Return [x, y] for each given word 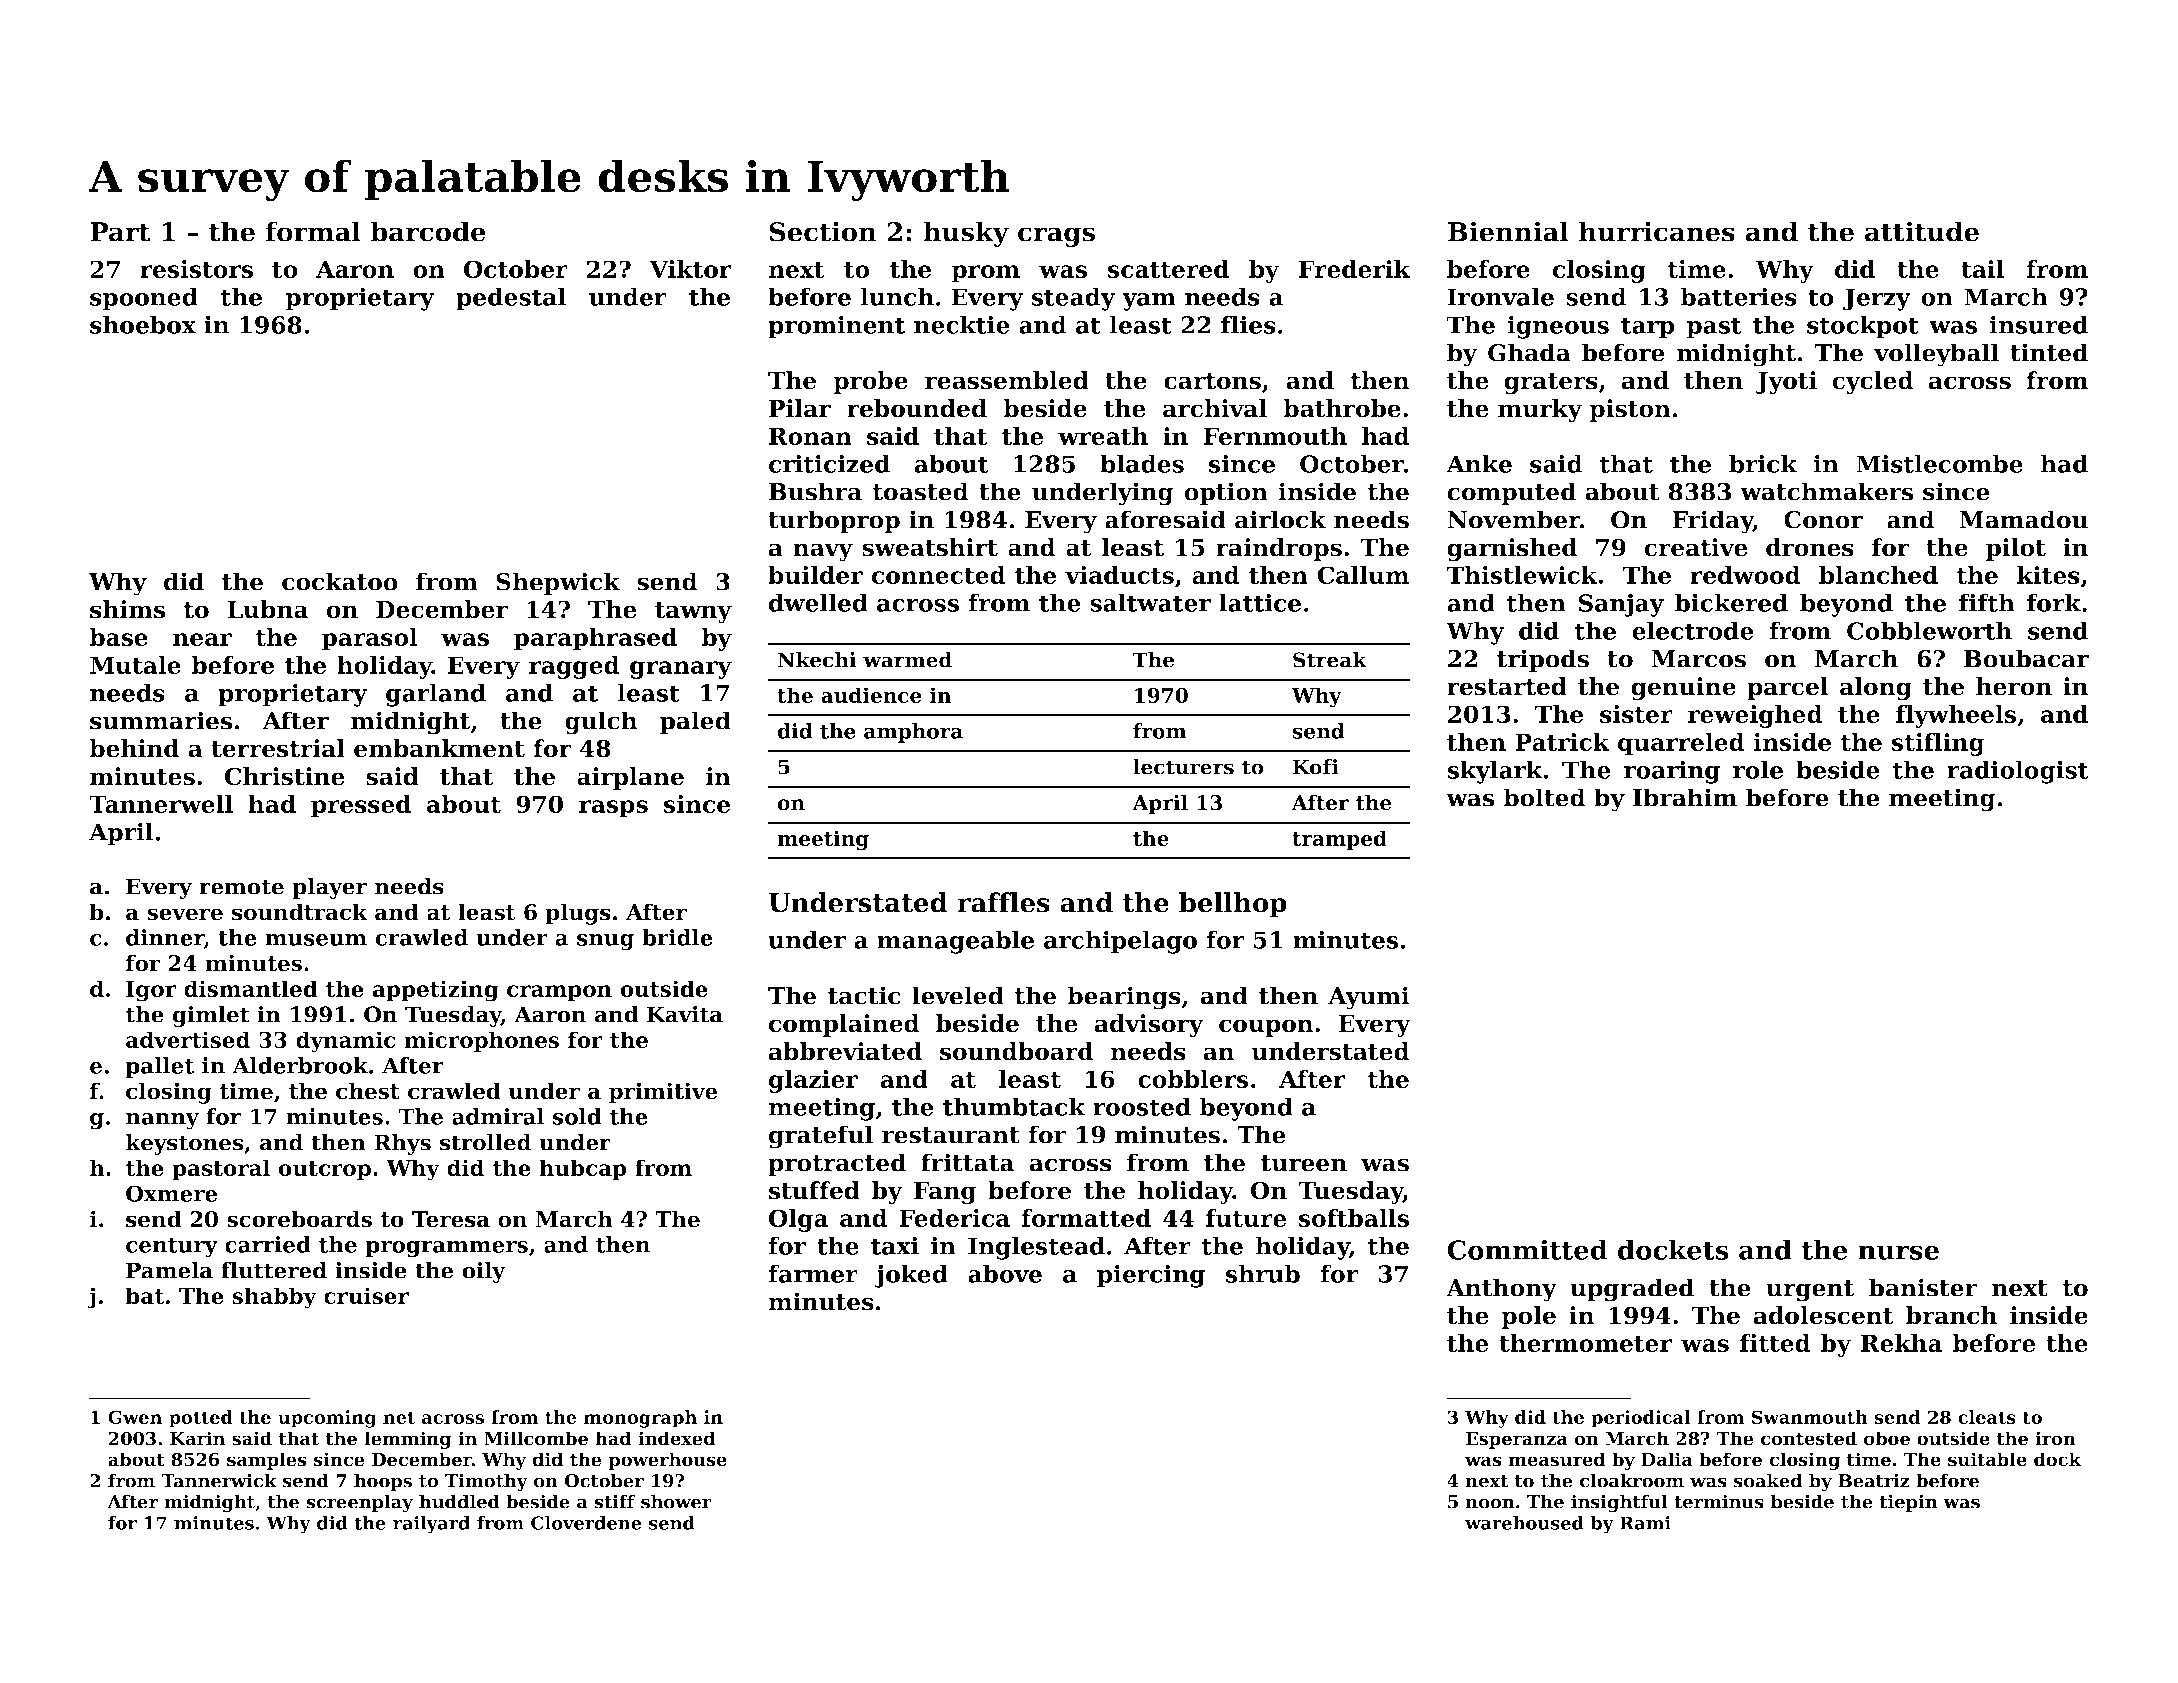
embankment [439, 748]
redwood [1745, 575]
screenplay [359, 1503]
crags [1056, 237]
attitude [1922, 231]
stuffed [814, 1190]
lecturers [1183, 767]
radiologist [2018, 772]
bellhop [1233, 905]
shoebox [143, 324]
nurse [1898, 1252]
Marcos [1698, 659]
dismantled [250, 988]
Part [120, 232]
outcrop [325, 1171]
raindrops [1279, 549]
